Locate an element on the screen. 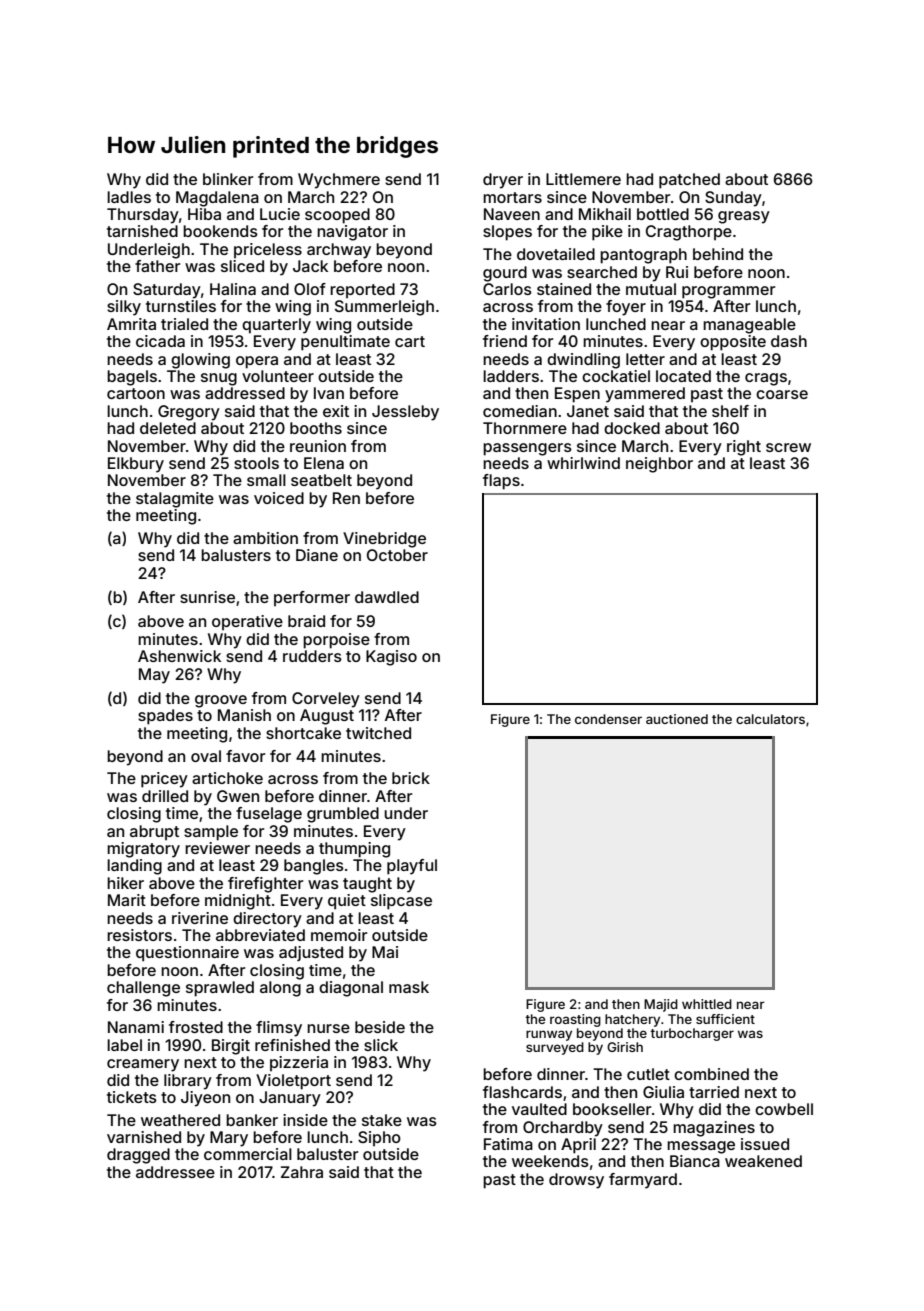 This screenshot has width=924, height=1311. Elkbury is located at coordinates (136, 465).
